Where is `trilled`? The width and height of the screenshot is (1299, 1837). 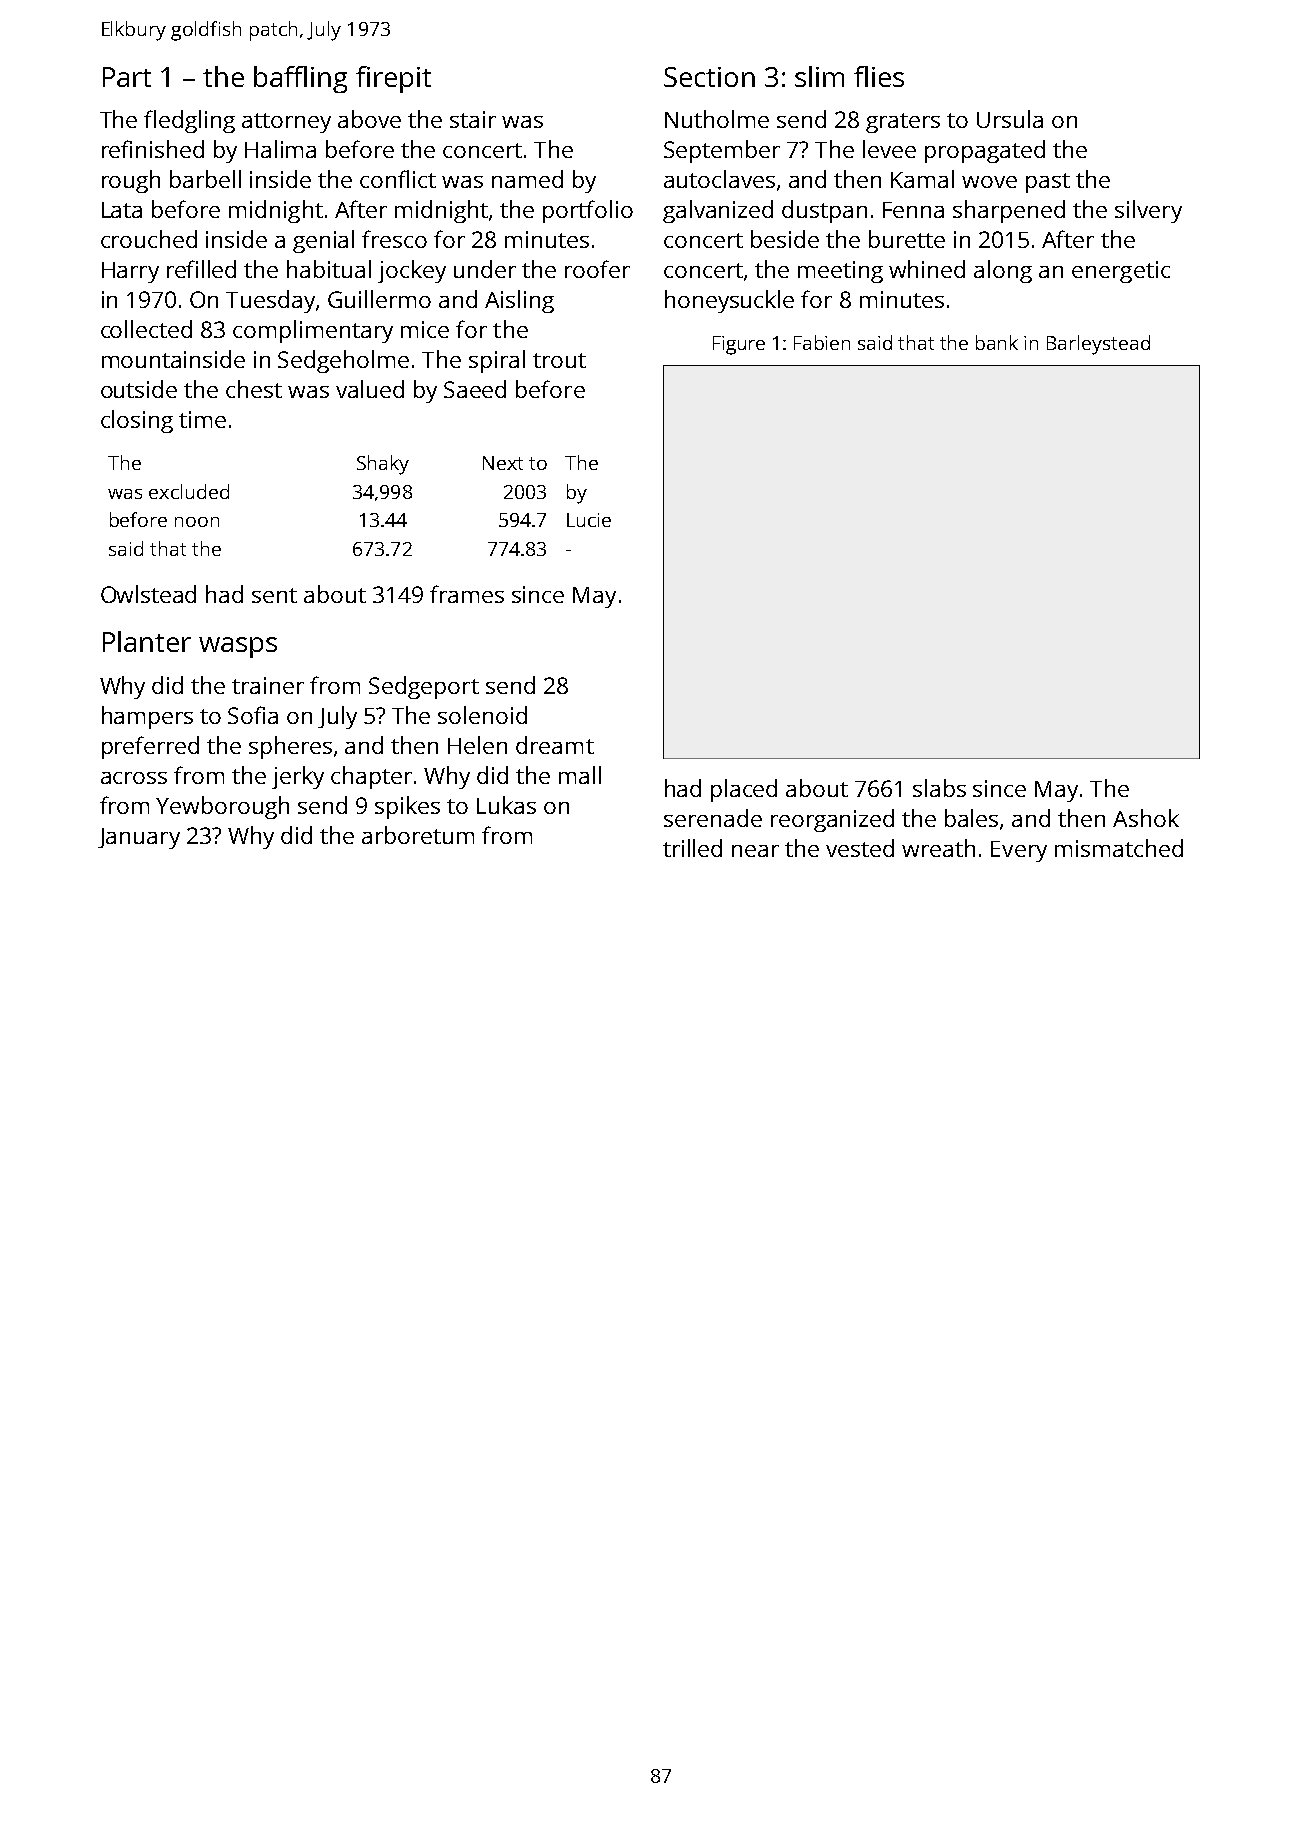
trilled is located at coordinates (692, 848).
